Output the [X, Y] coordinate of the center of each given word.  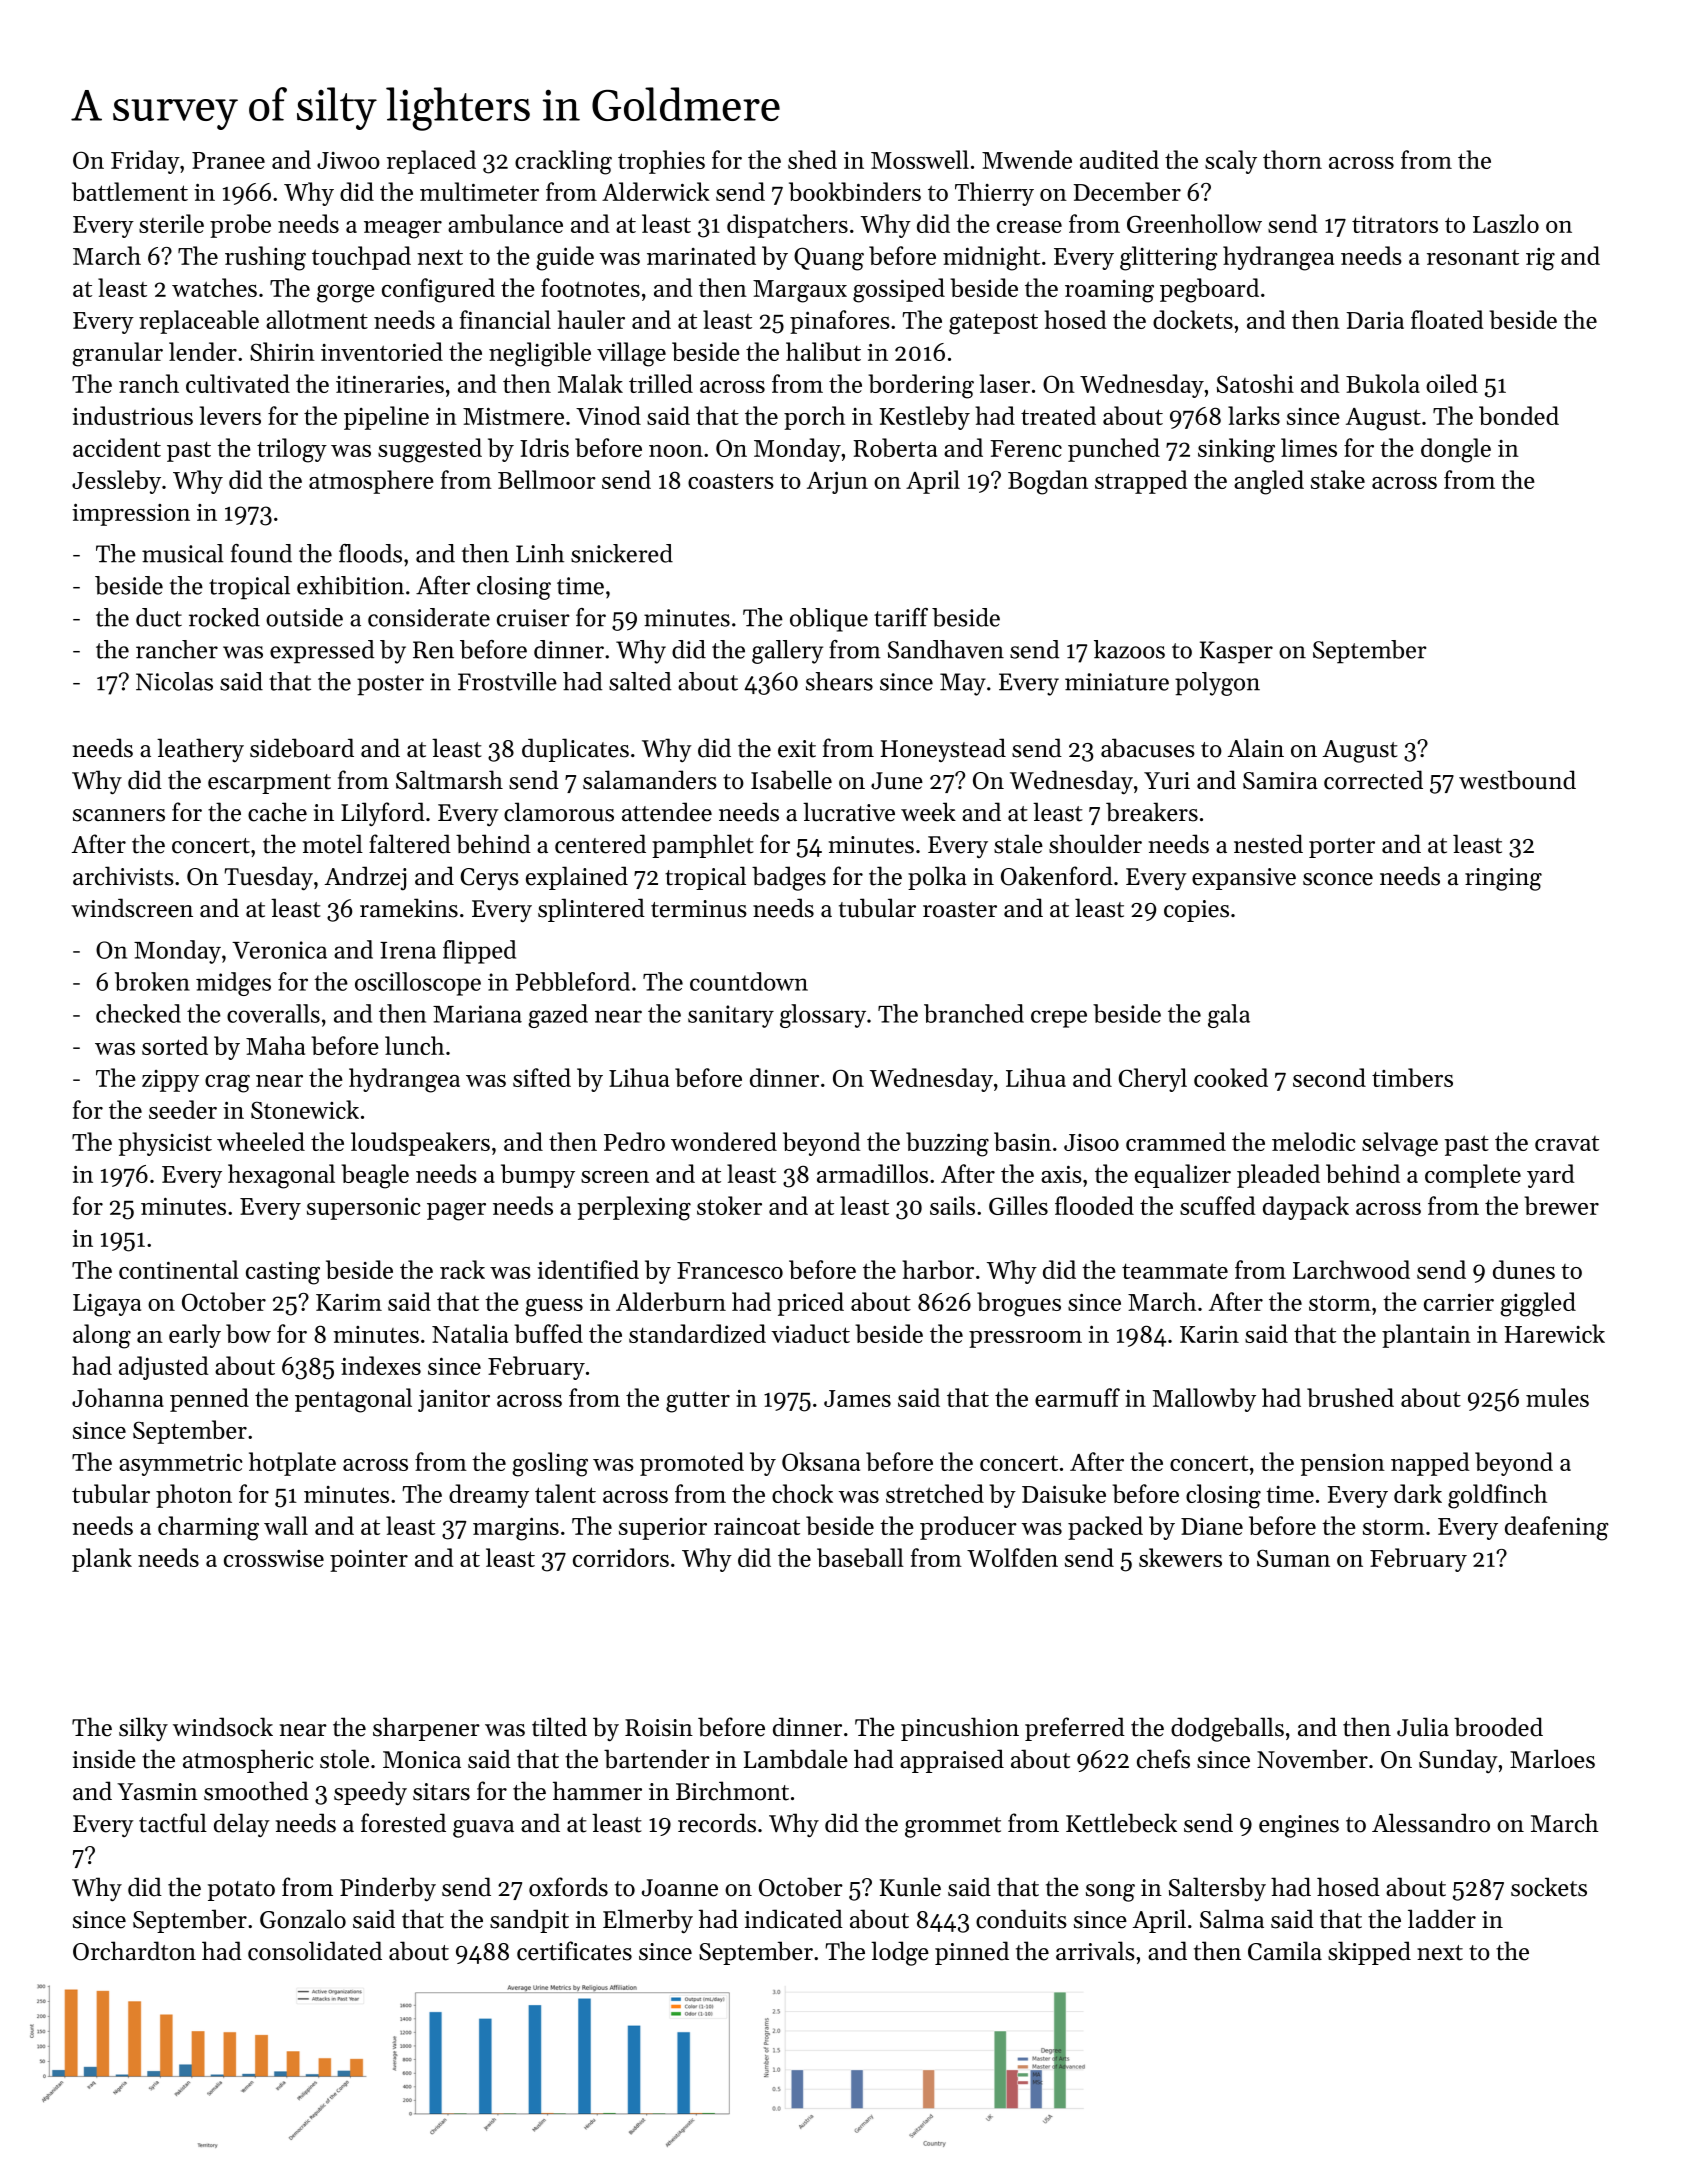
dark [1418, 1493]
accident [117, 447]
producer [968, 1528]
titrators [1395, 224]
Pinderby [388, 1889]
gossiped [899, 290]
